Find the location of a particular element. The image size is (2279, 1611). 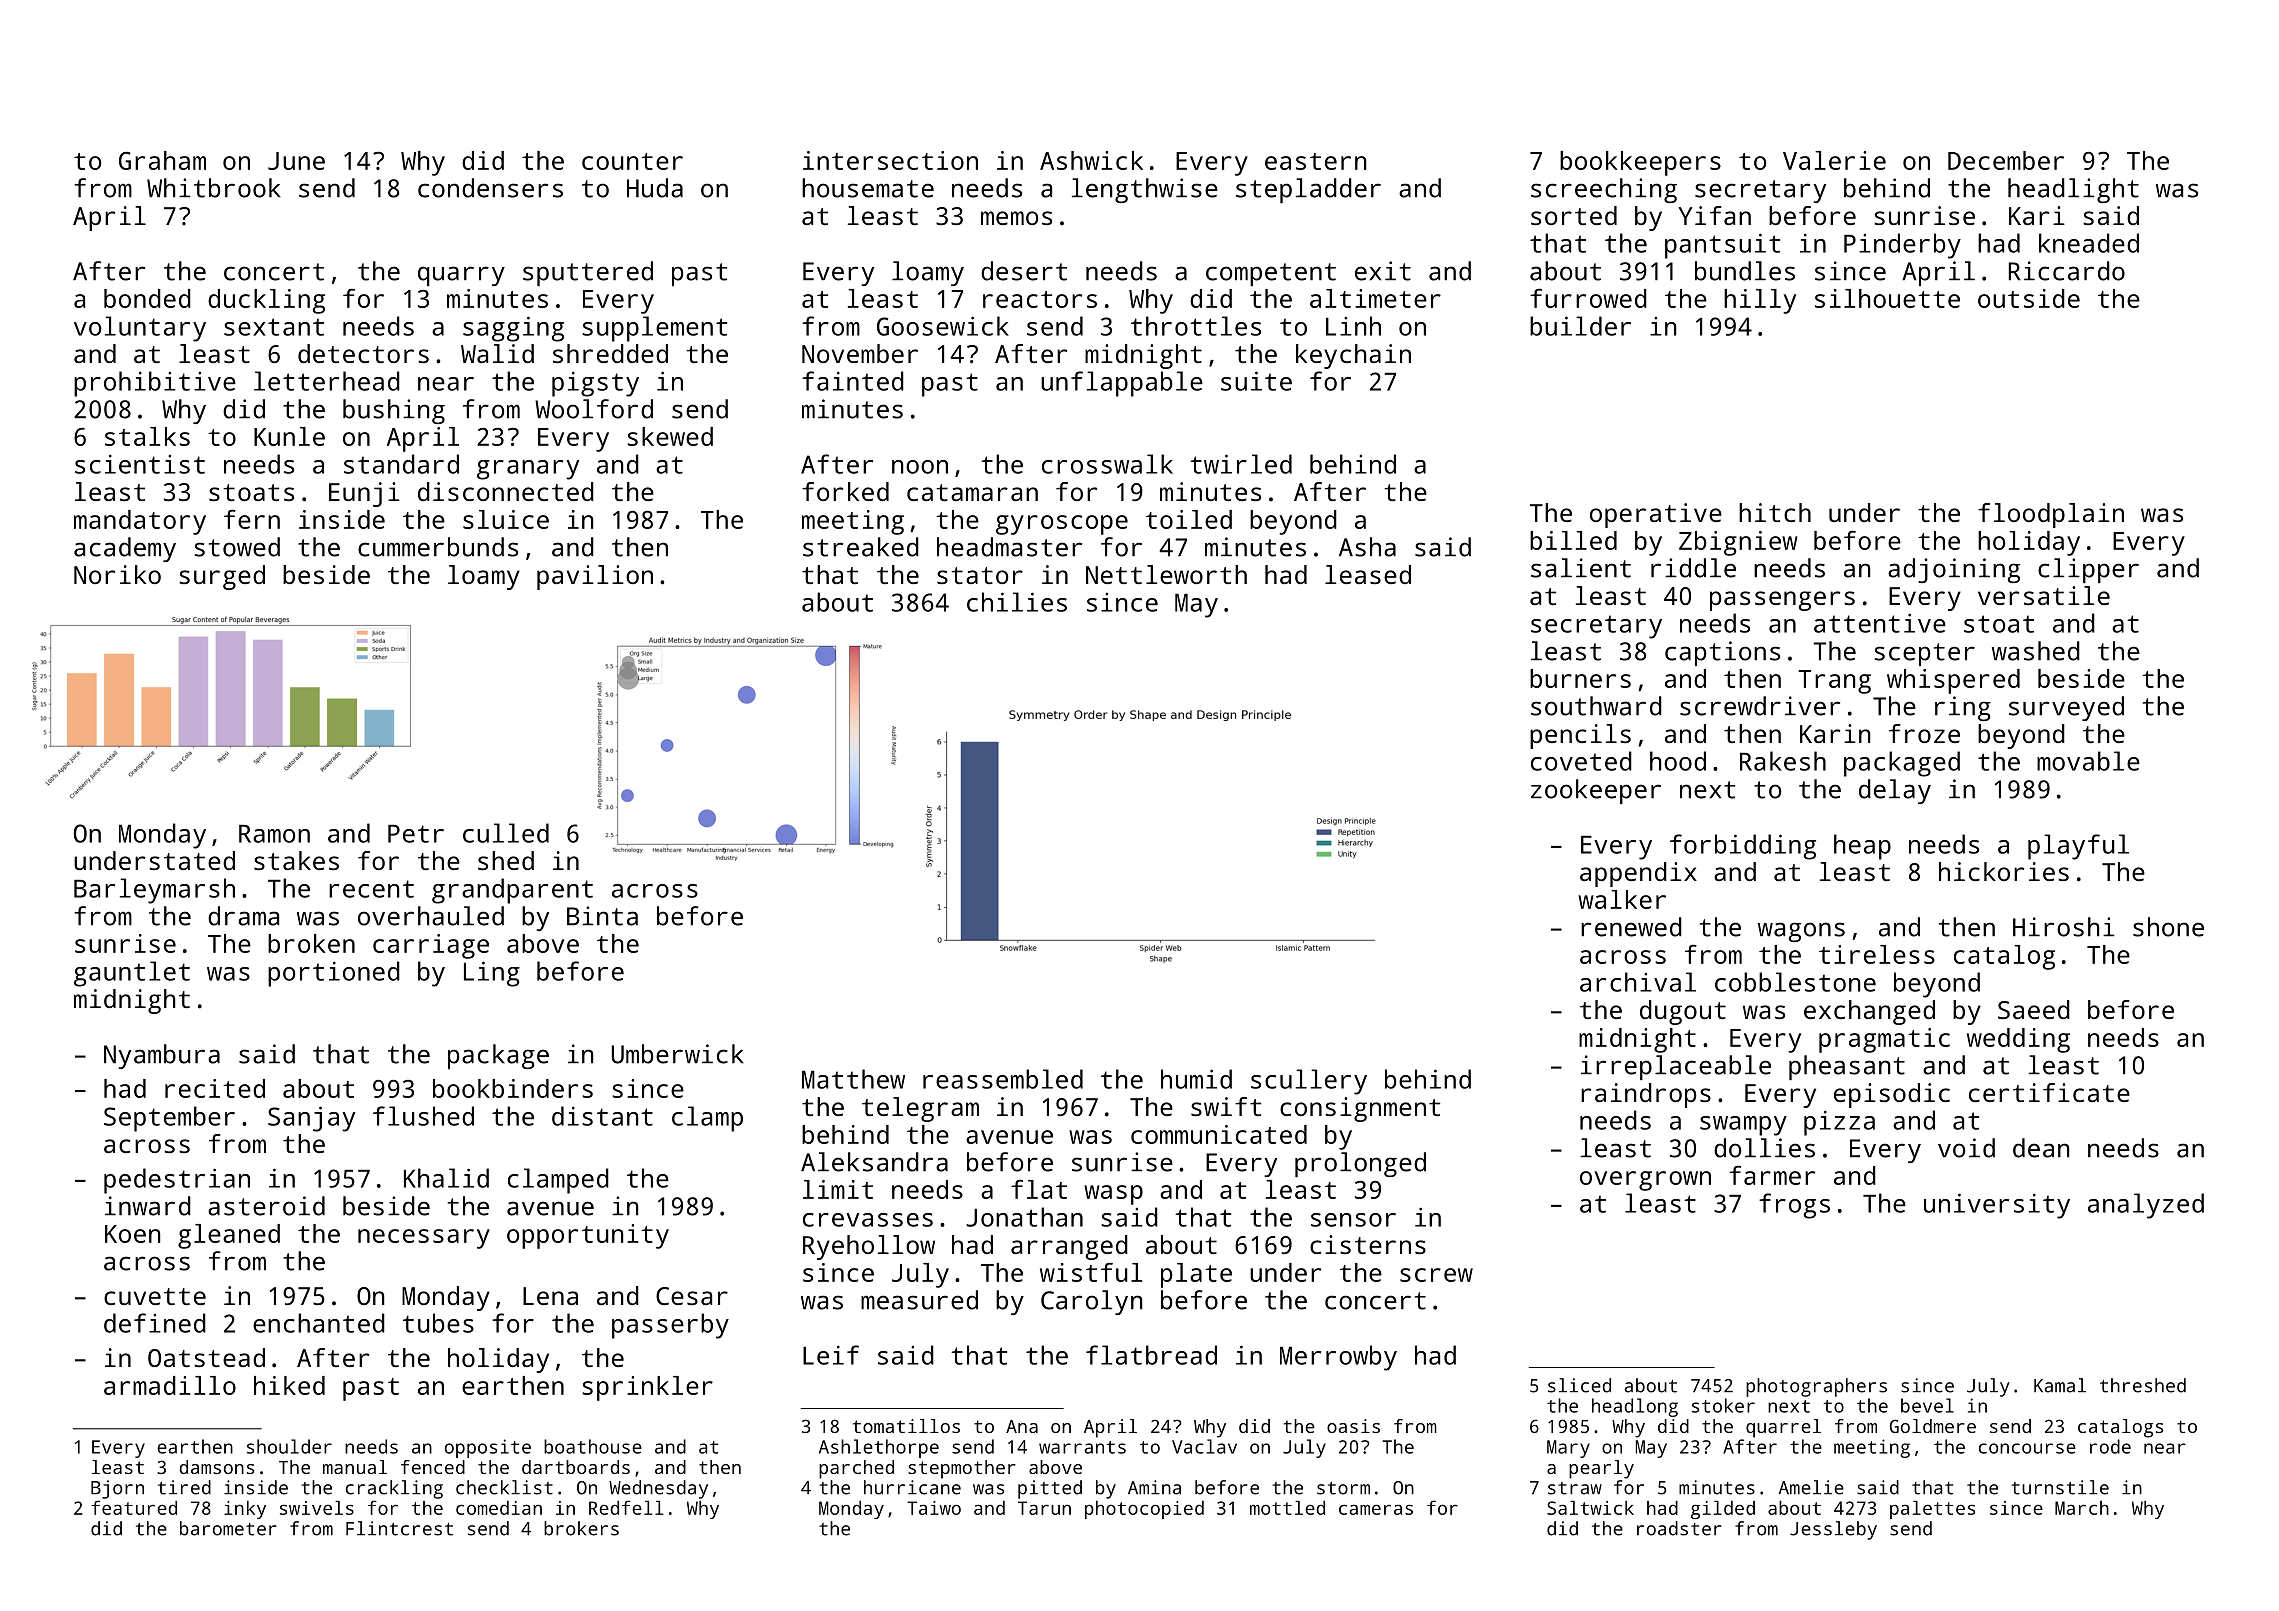

culled is located at coordinates (506, 833).
